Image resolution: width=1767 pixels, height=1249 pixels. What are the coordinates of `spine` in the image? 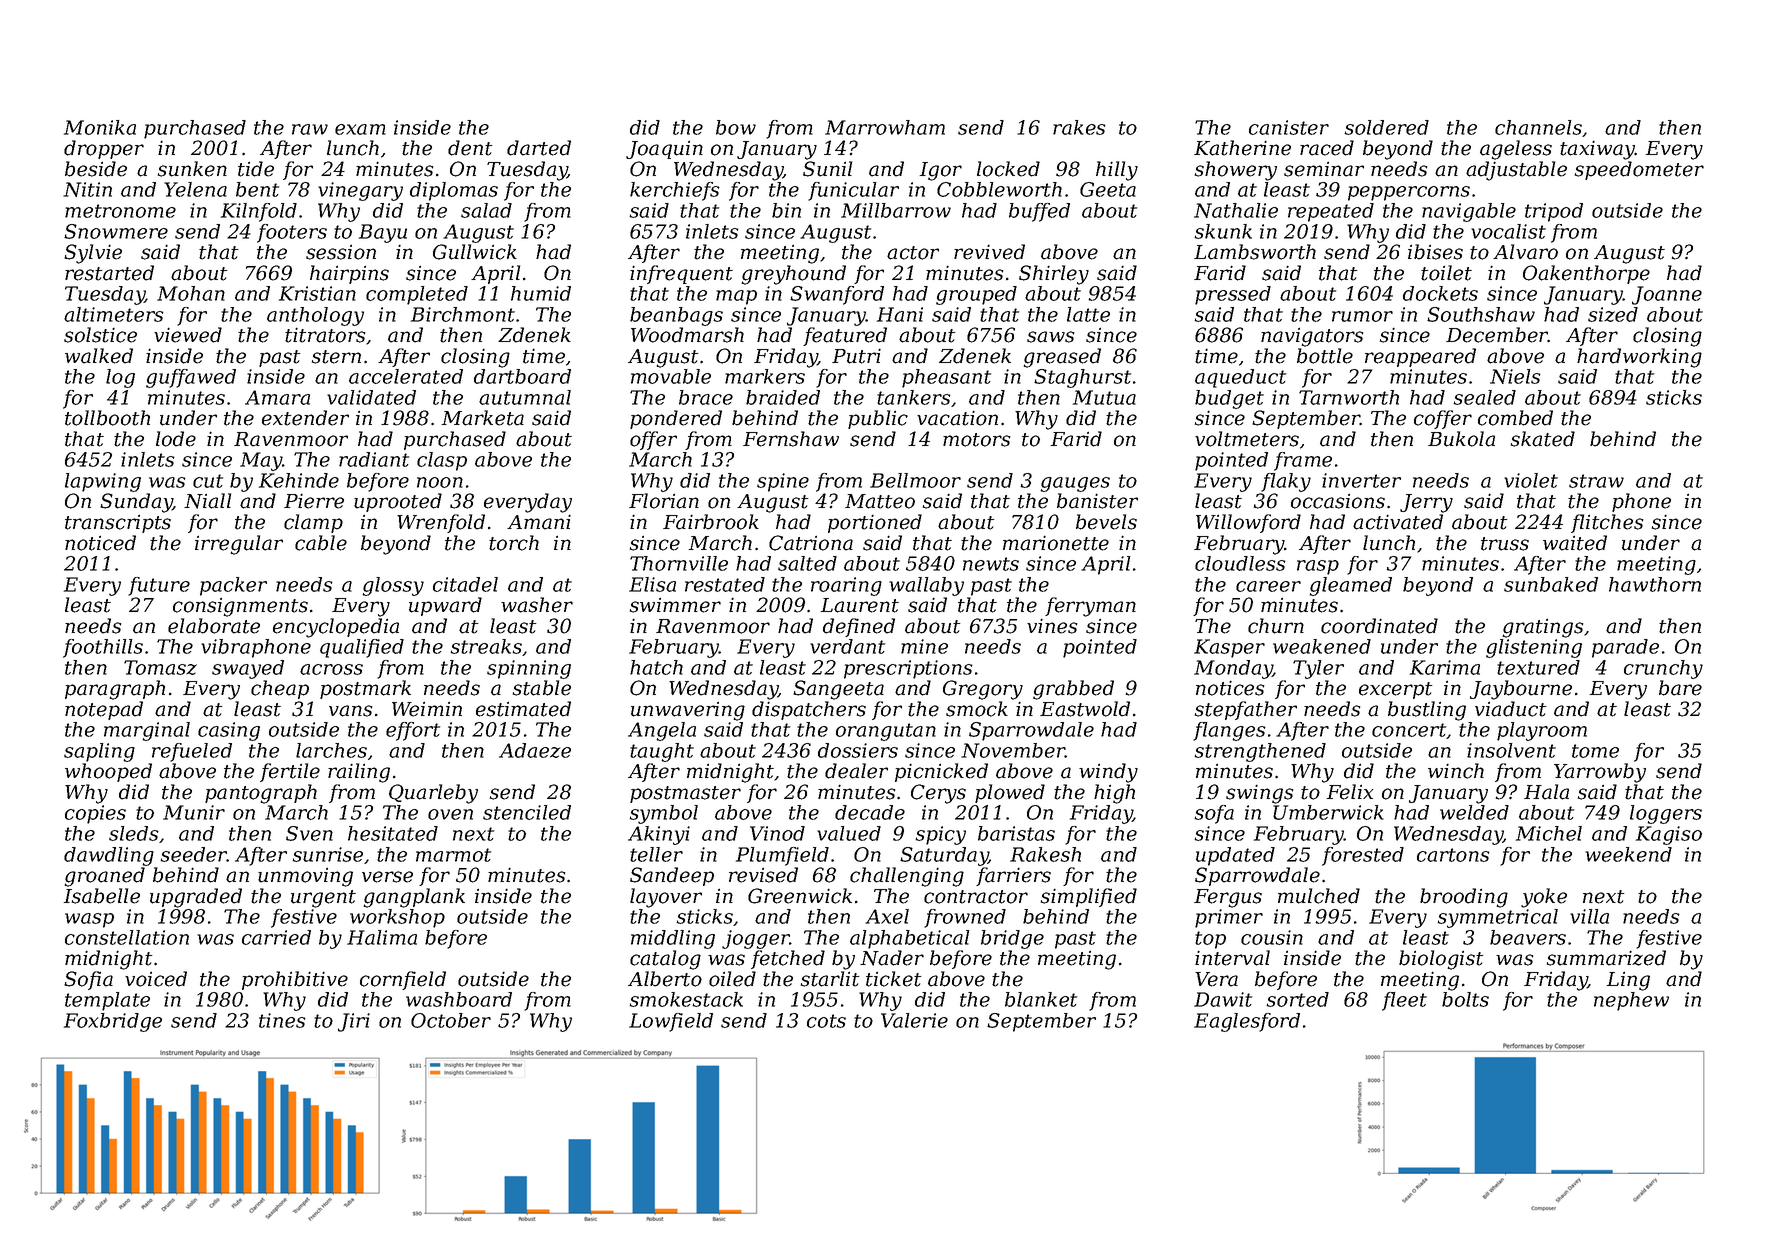 It's located at (783, 482).
